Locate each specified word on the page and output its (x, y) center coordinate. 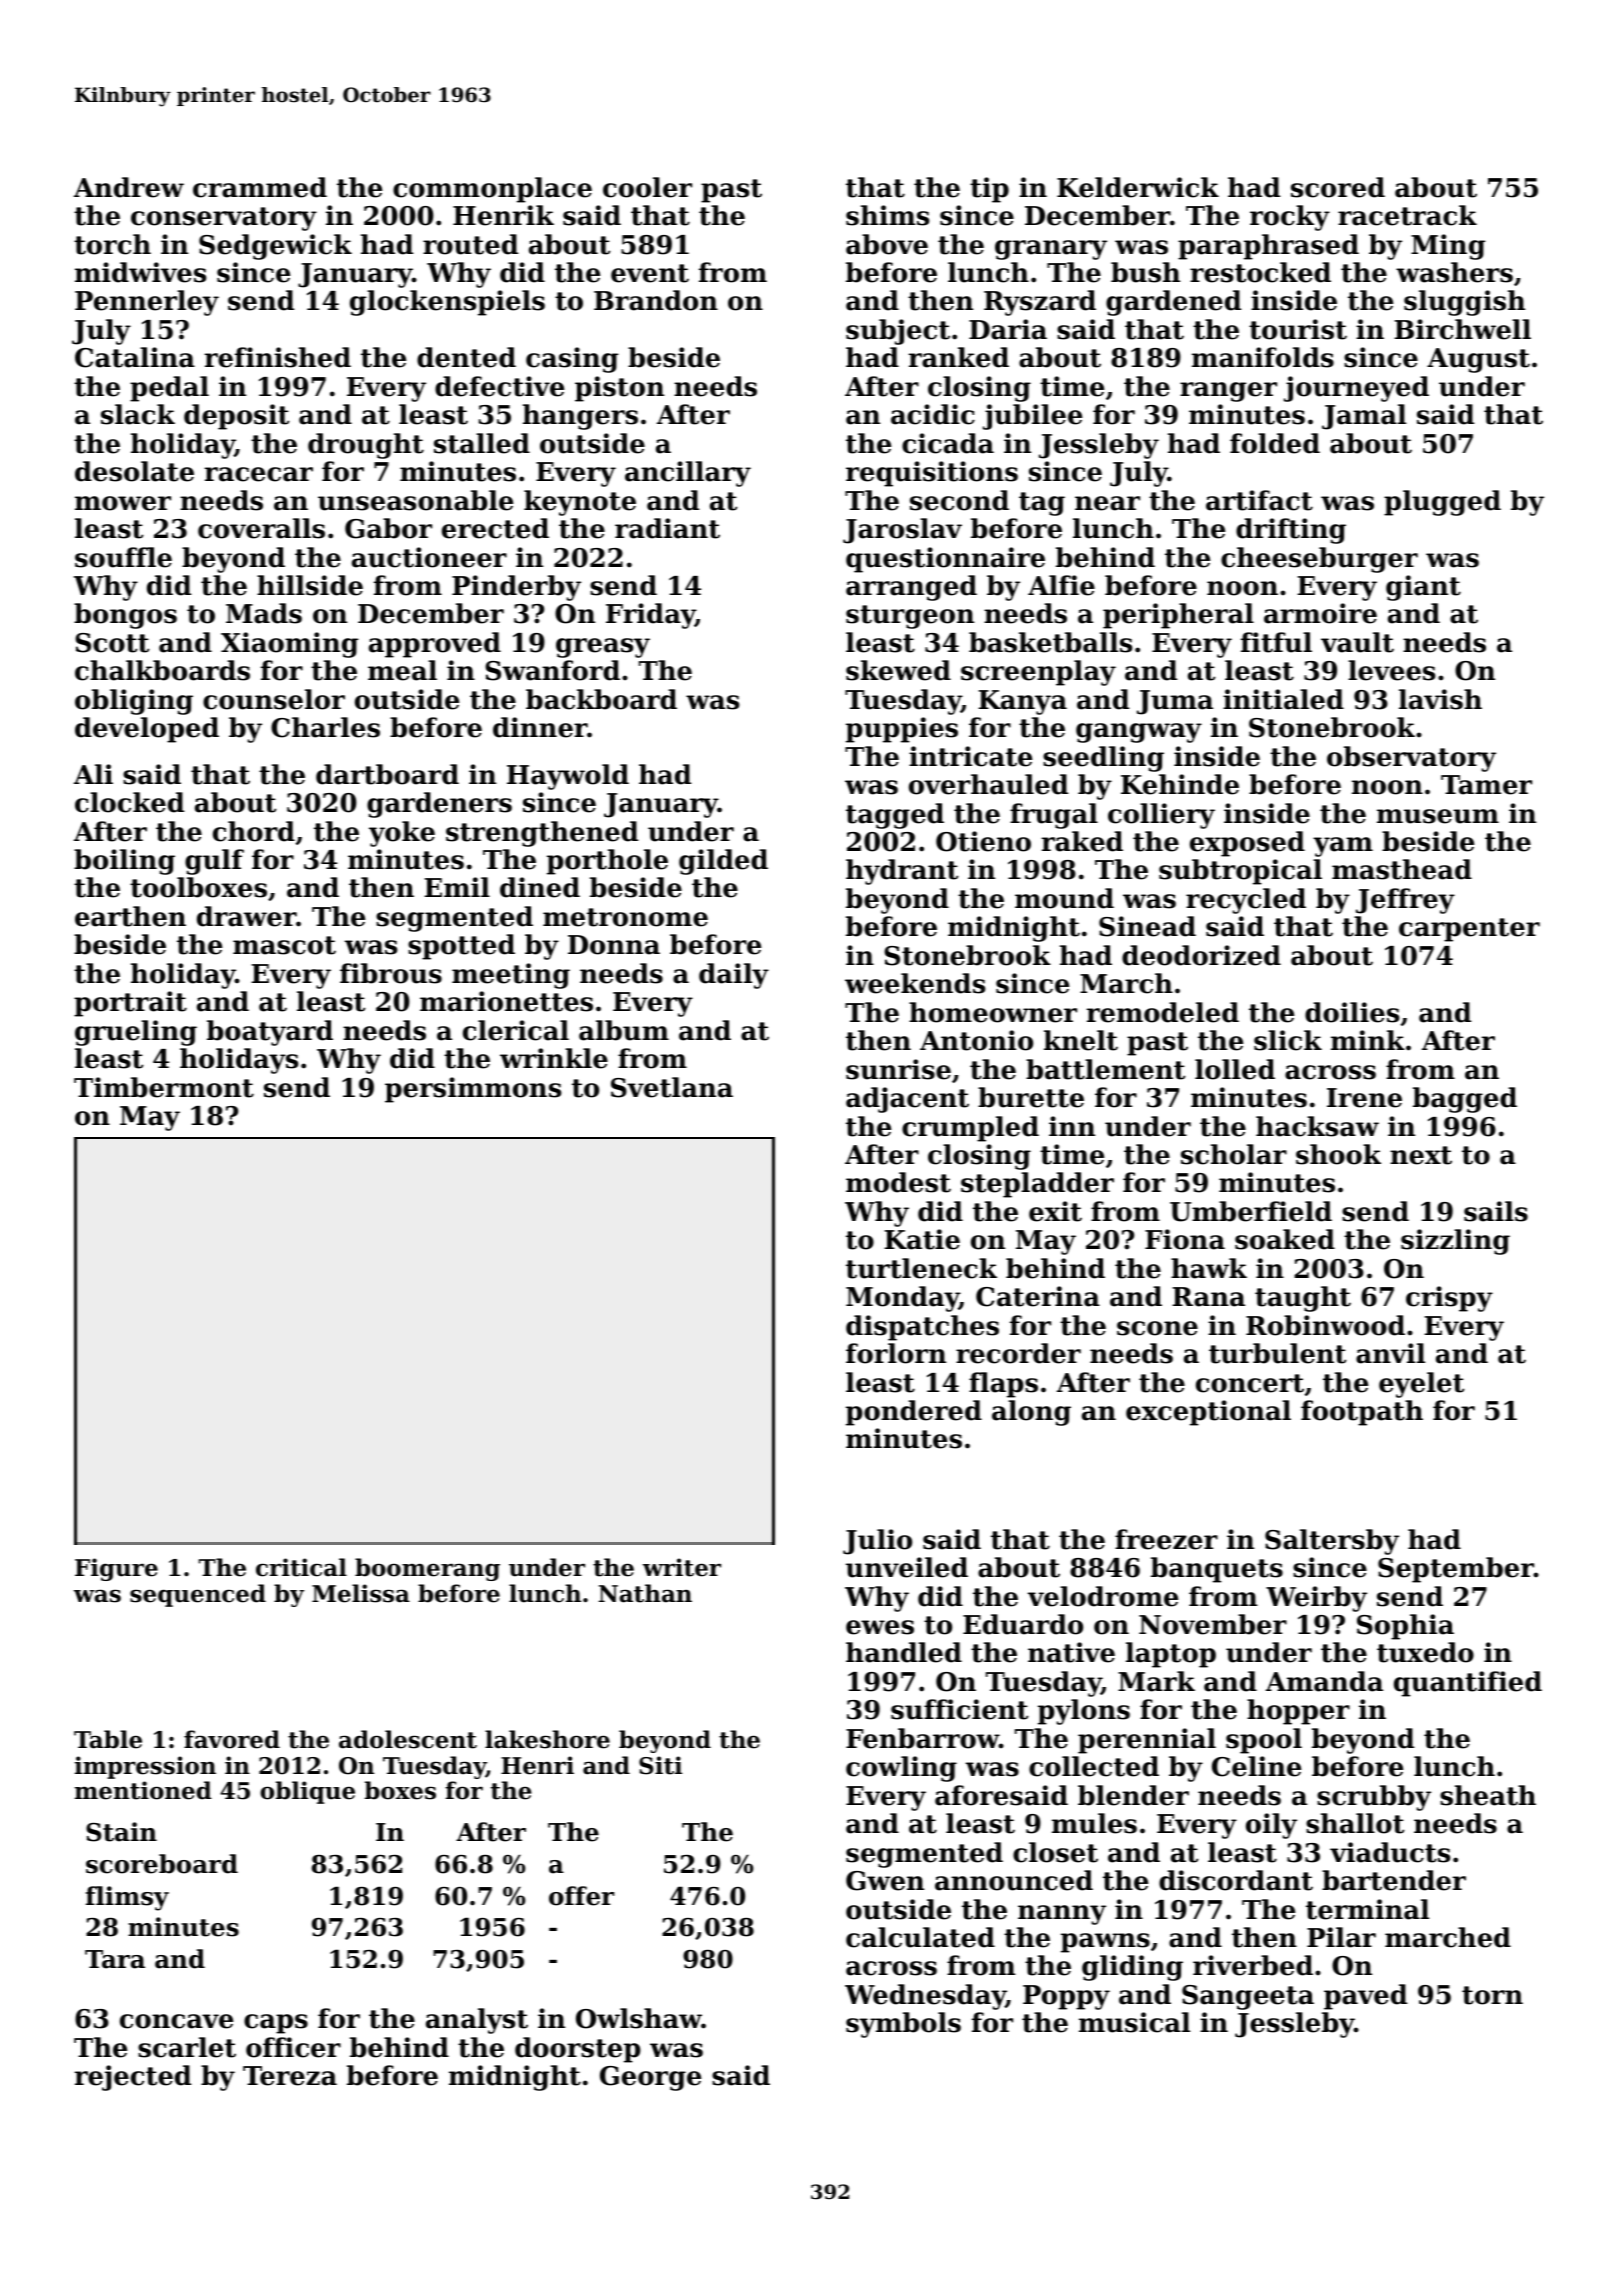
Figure (116, 1569)
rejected (132, 2078)
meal (402, 670)
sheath (1488, 1795)
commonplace (492, 190)
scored (1338, 187)
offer (581, 1896)
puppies (902, 730)
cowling (901, 1769)
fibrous (391, 973)
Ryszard (1040, 303)
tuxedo (1425, 1652)
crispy (1449, 1299)
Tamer (1486, 785)
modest (898, 1182)
